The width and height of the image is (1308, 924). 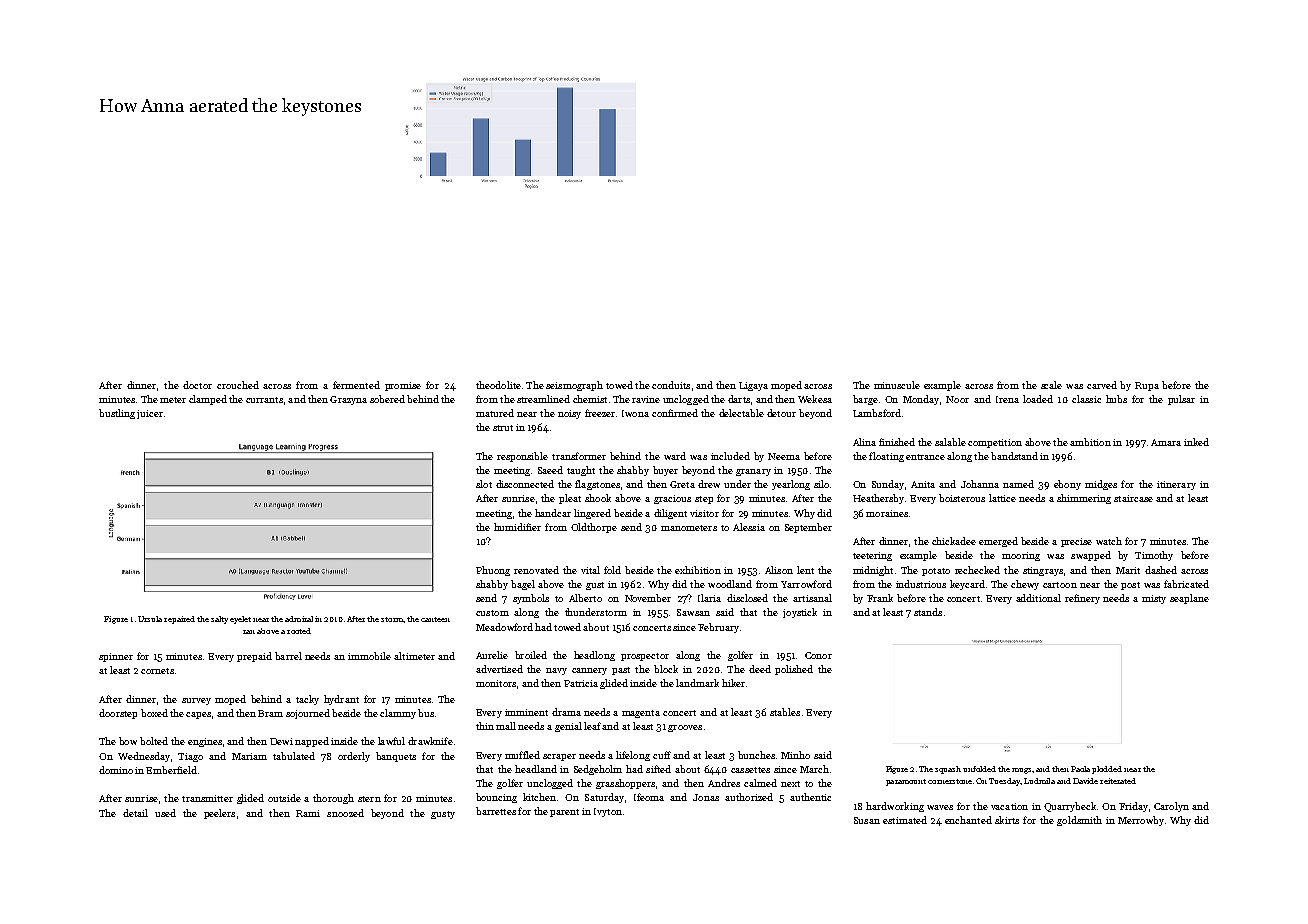 What do you see at coordinates (867, 820) in the image?
I see `Susan` at bounding box center [867, 820].
